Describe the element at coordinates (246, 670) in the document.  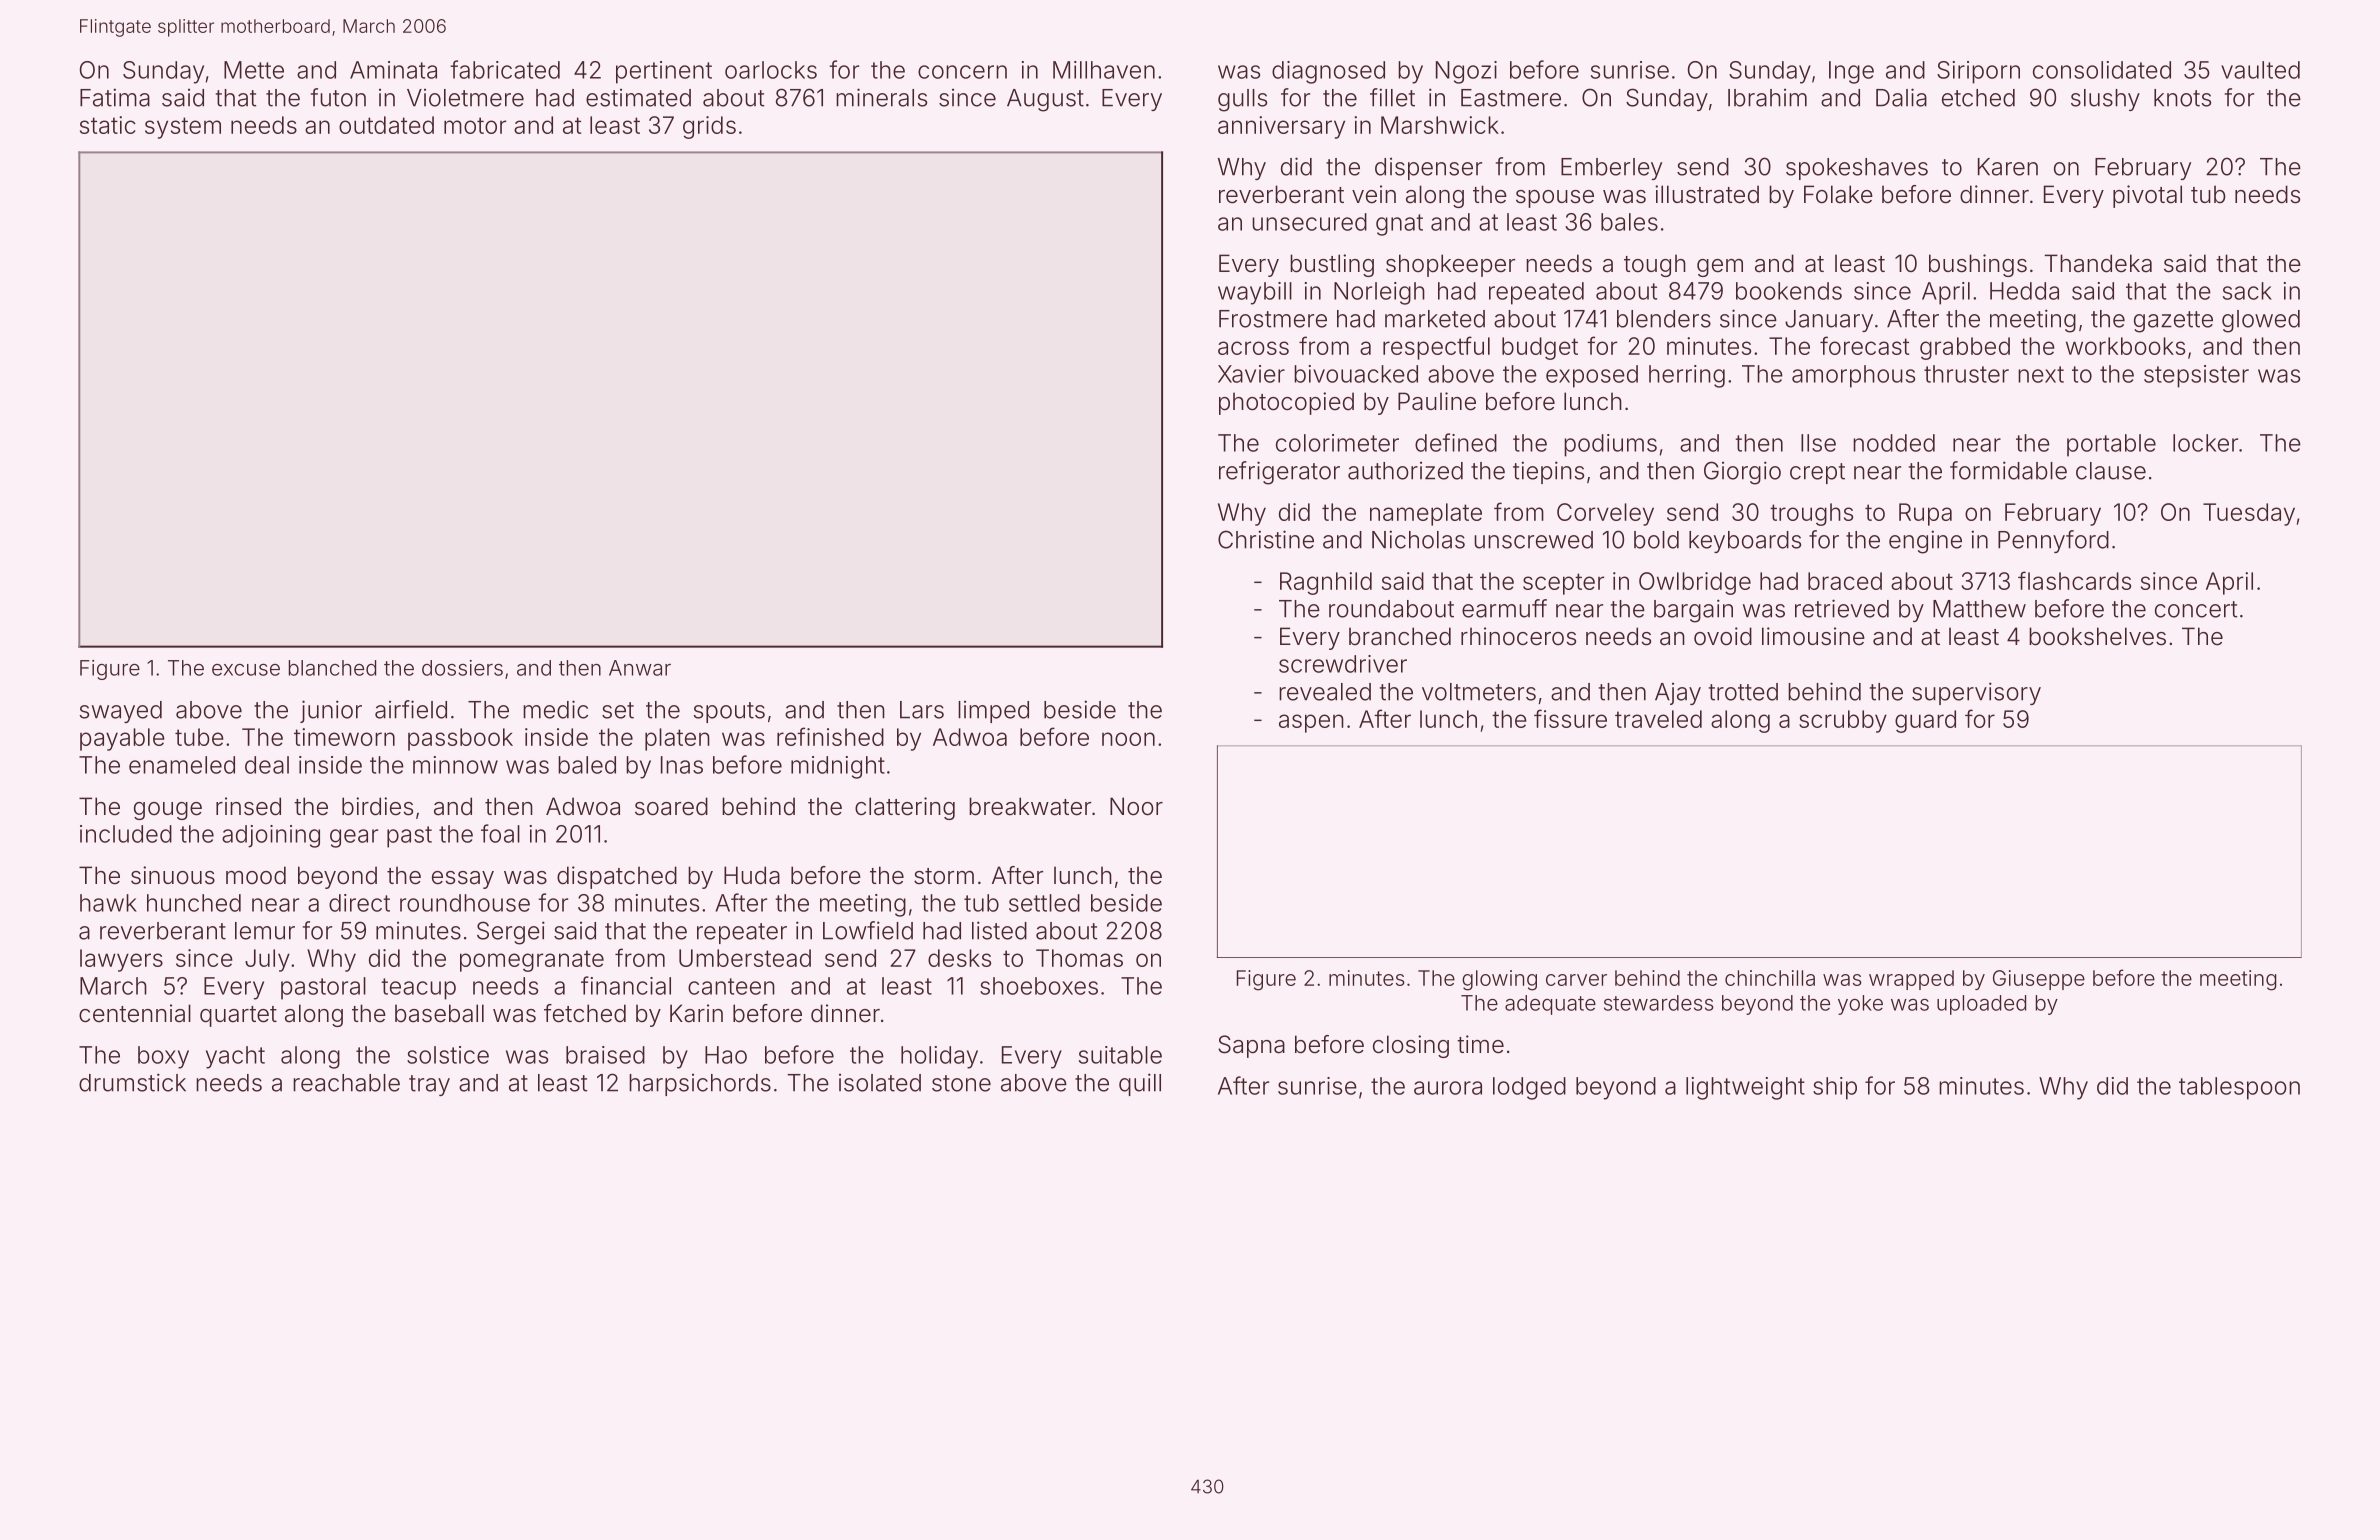
I see `excuse` at that location.
